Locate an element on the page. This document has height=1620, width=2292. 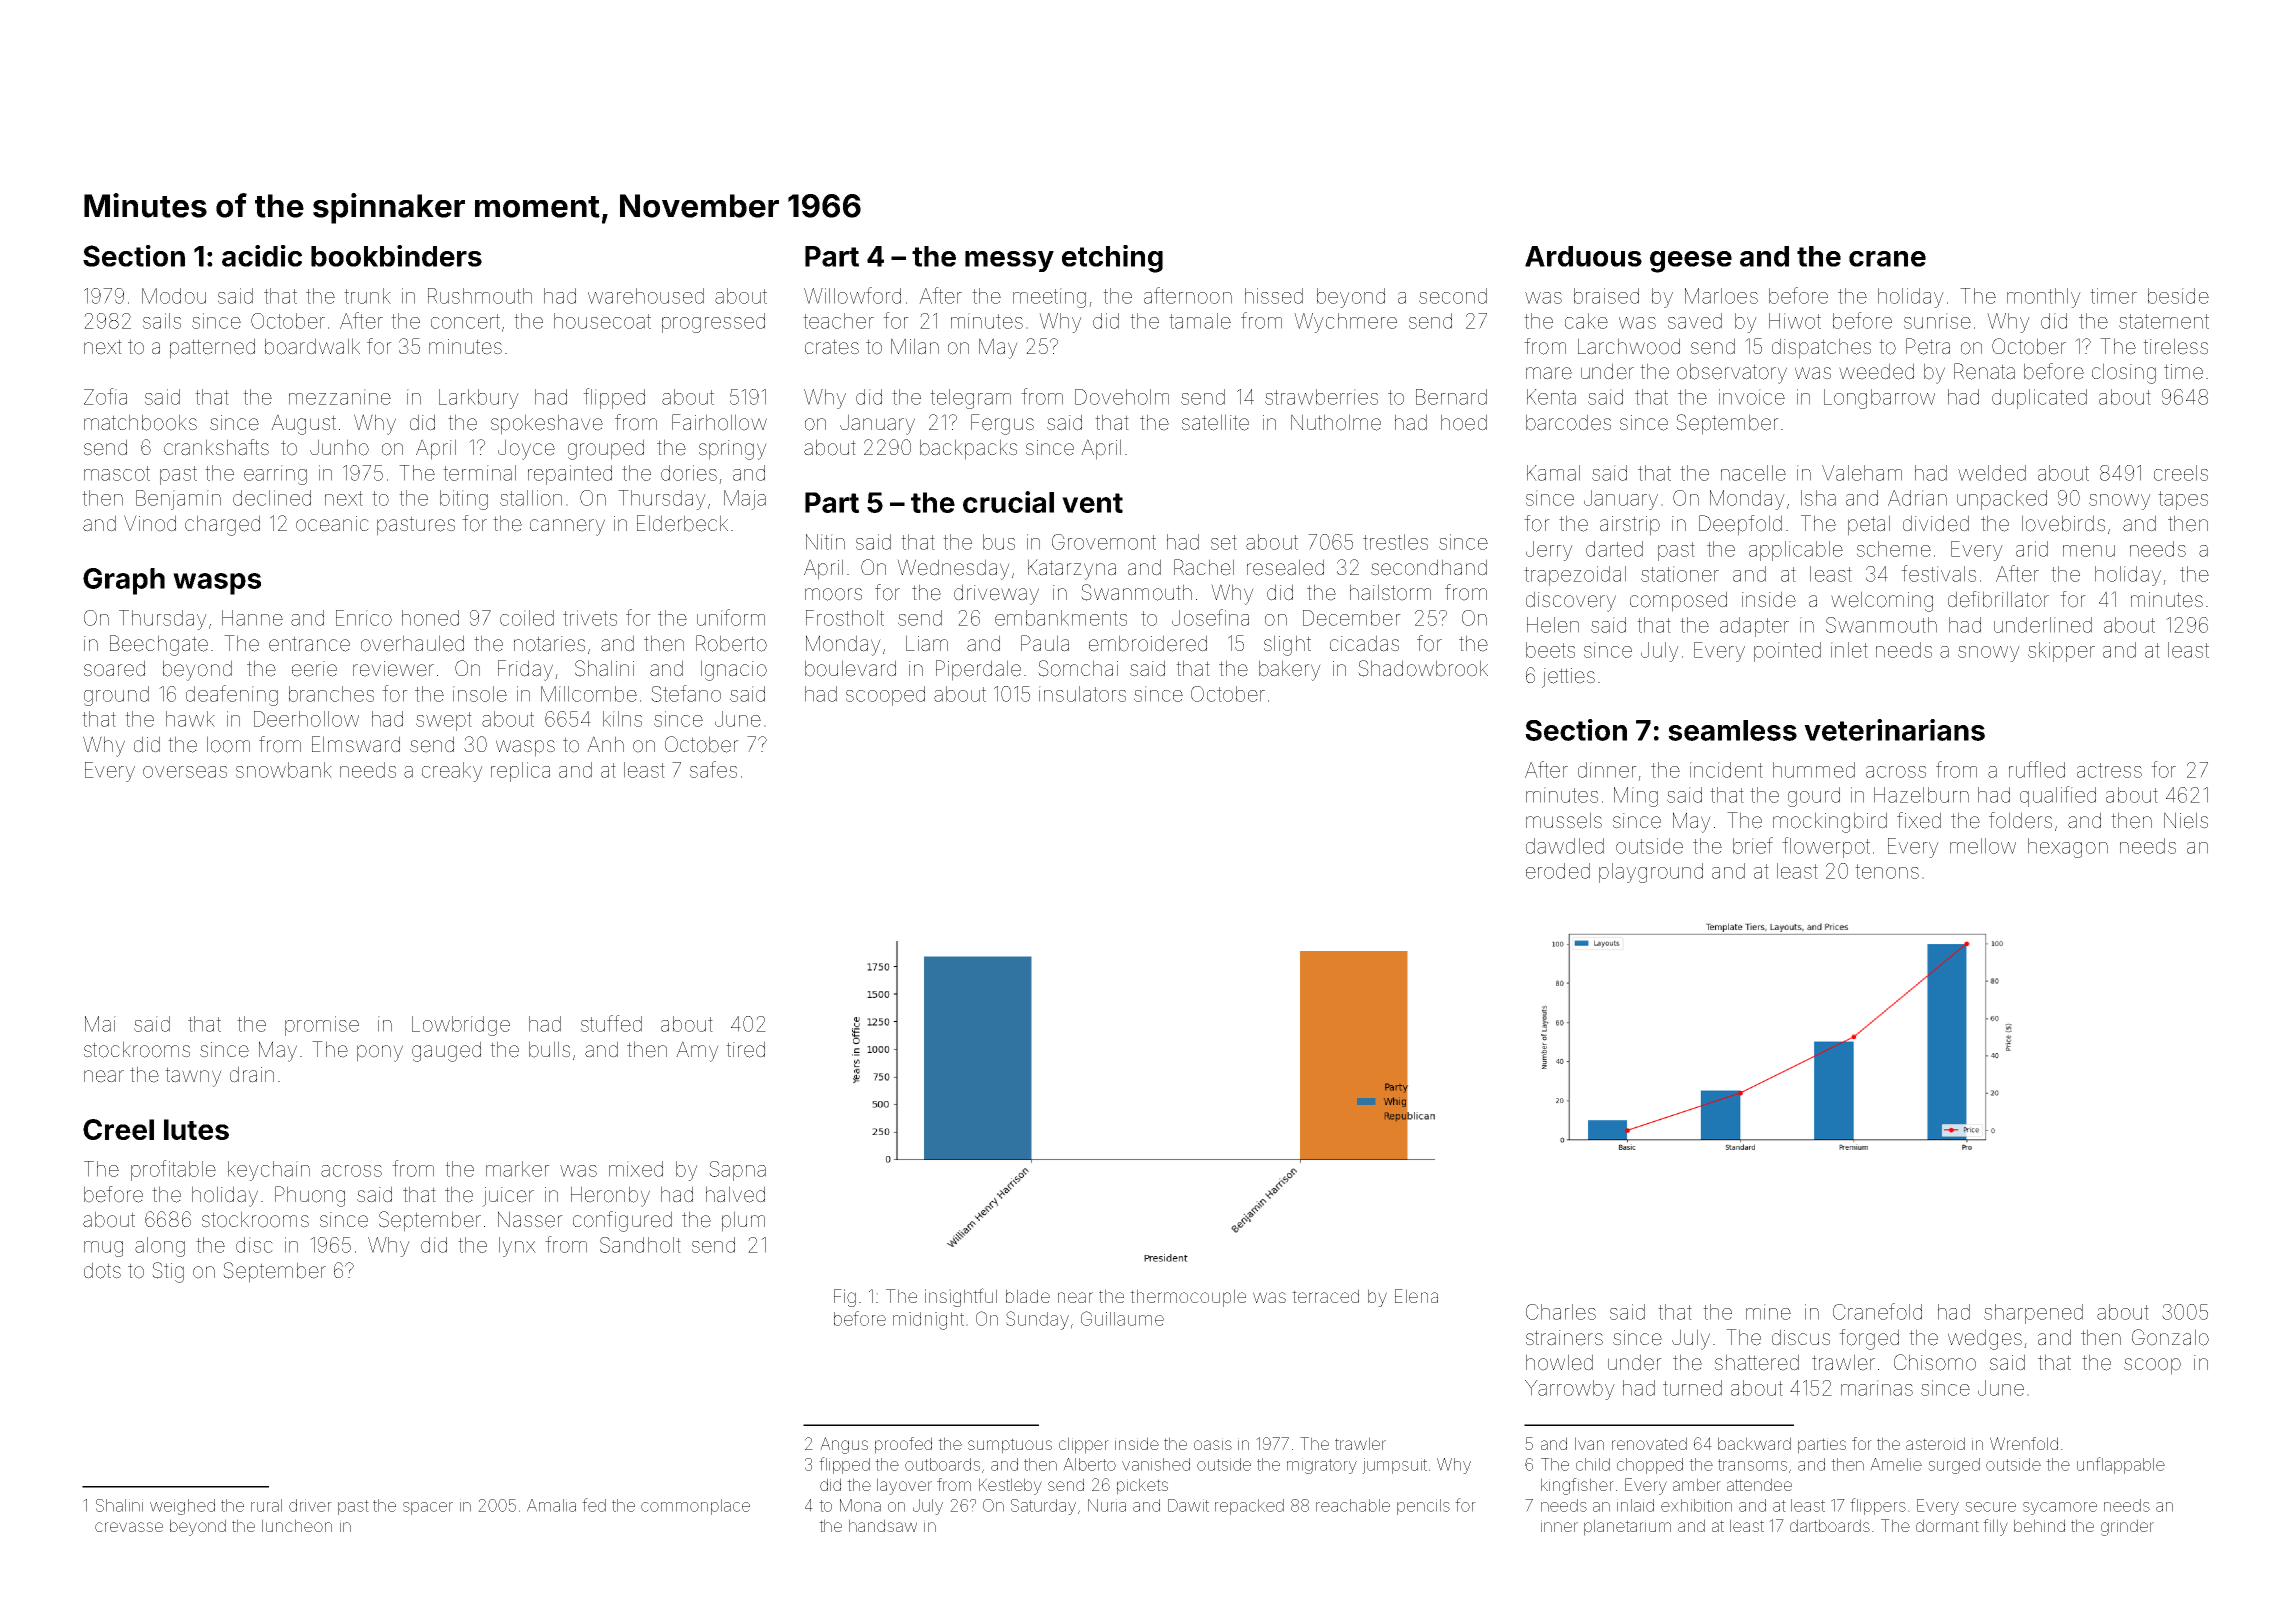
Elena is located at coordinates (1416, 1296).
